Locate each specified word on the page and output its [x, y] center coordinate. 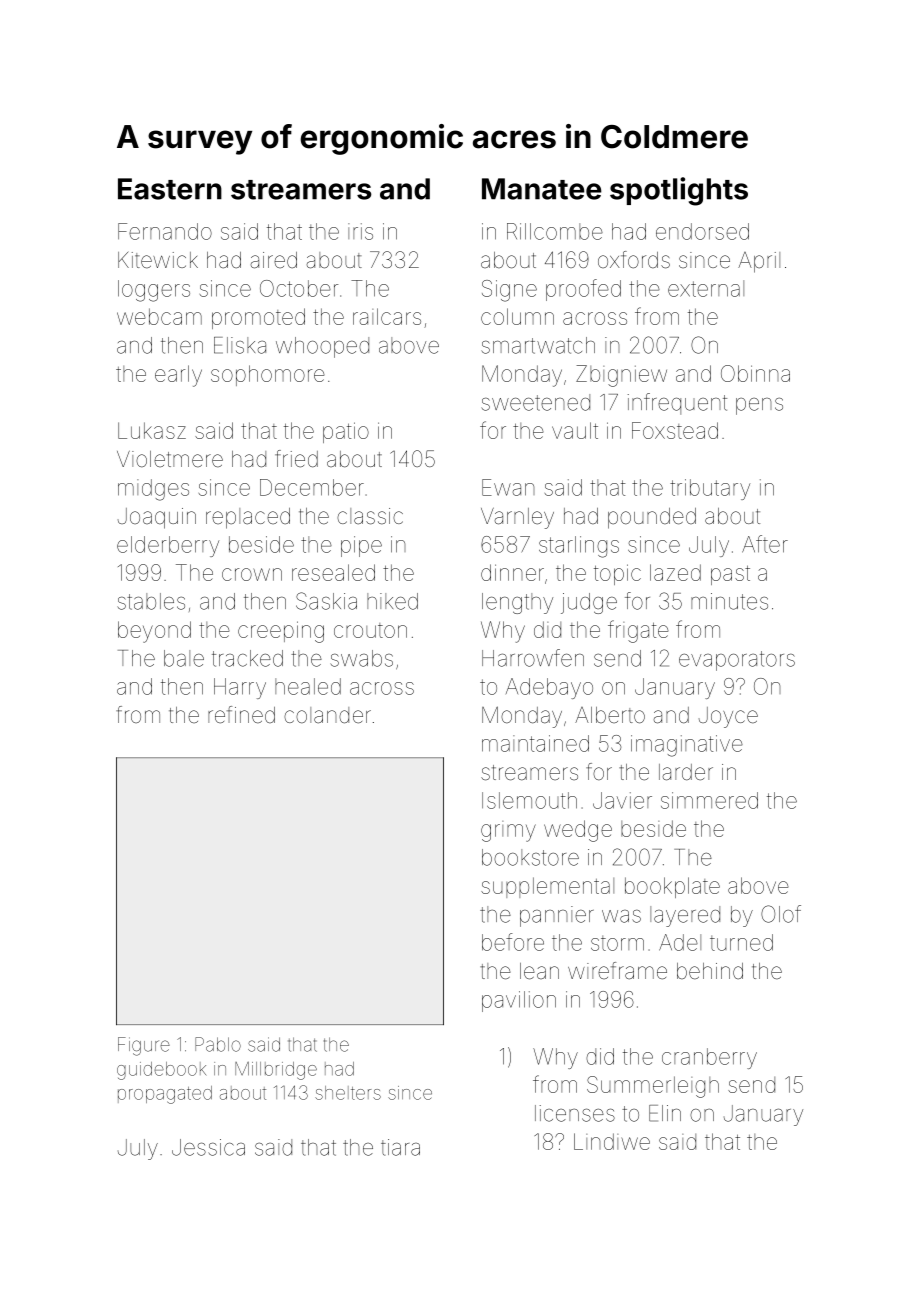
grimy [508, 831]
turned [741, 942]
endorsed [702, 231]
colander [327, 715]
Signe [509, 291]
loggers [154, 291]
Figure [144, 1046]
